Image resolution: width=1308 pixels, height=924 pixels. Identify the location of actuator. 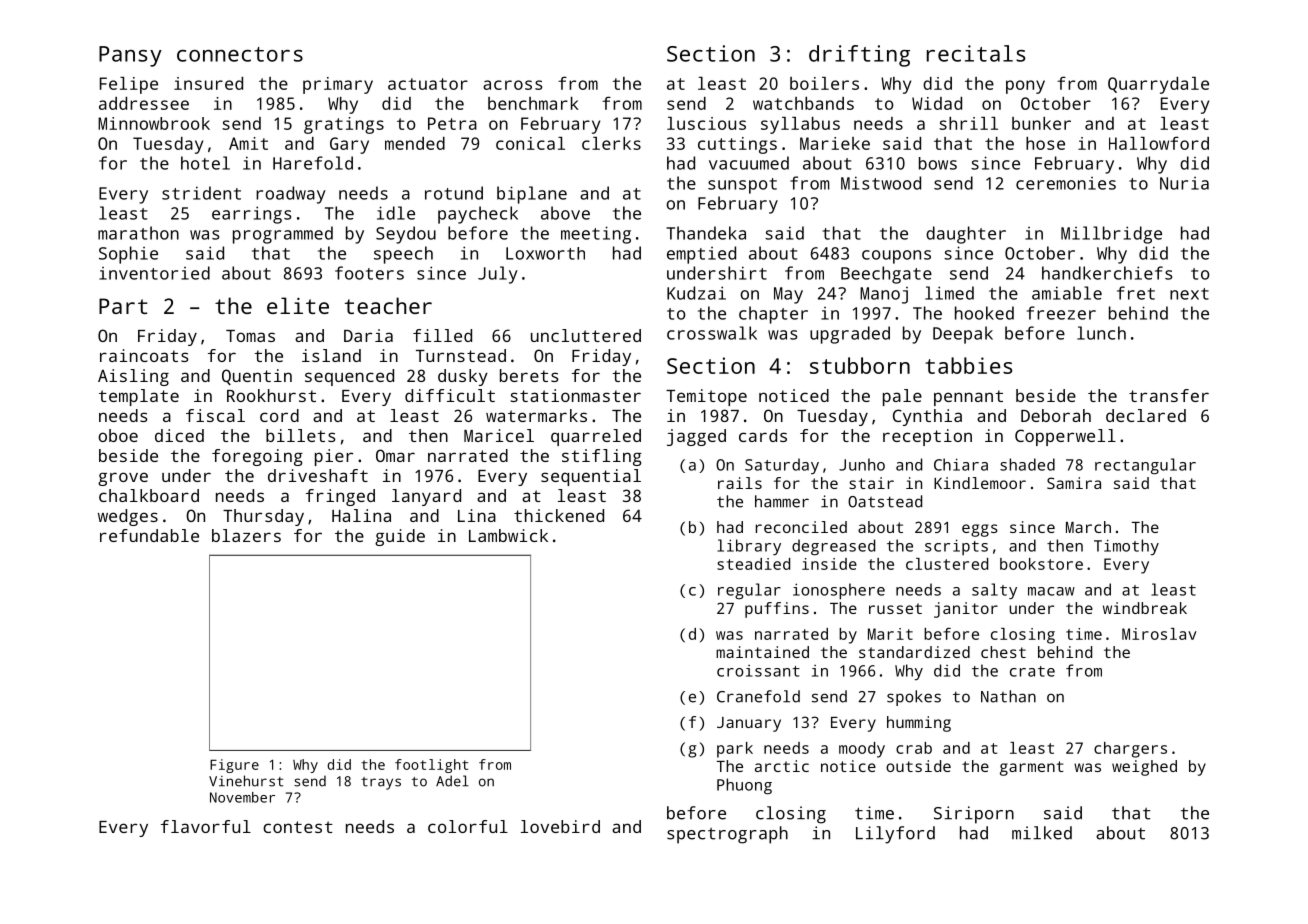
(428, 84).
